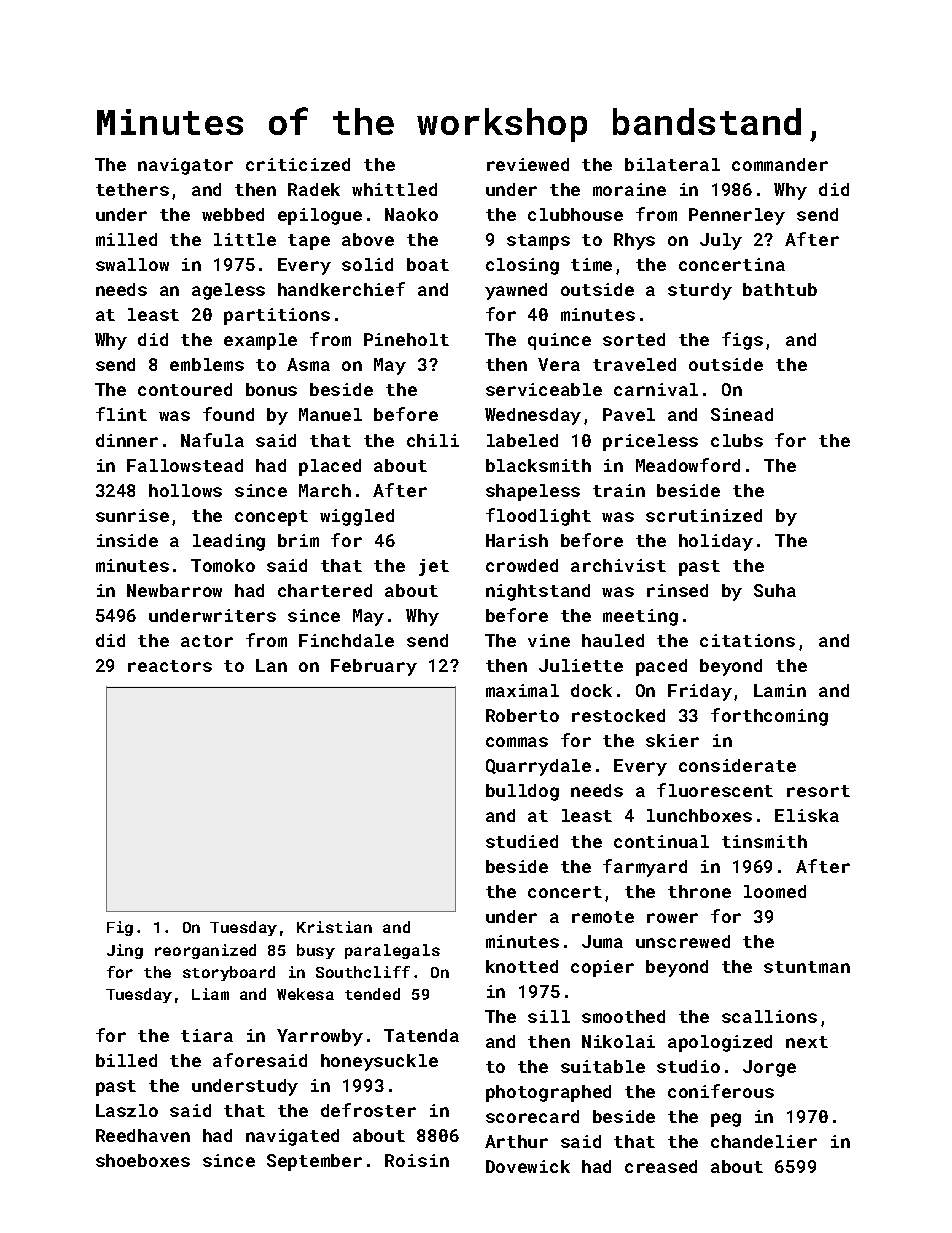 The image size is (952, 1233). Describe the element at coordinates (125, 951) in the screenshot. I see `Jing` at that location.
